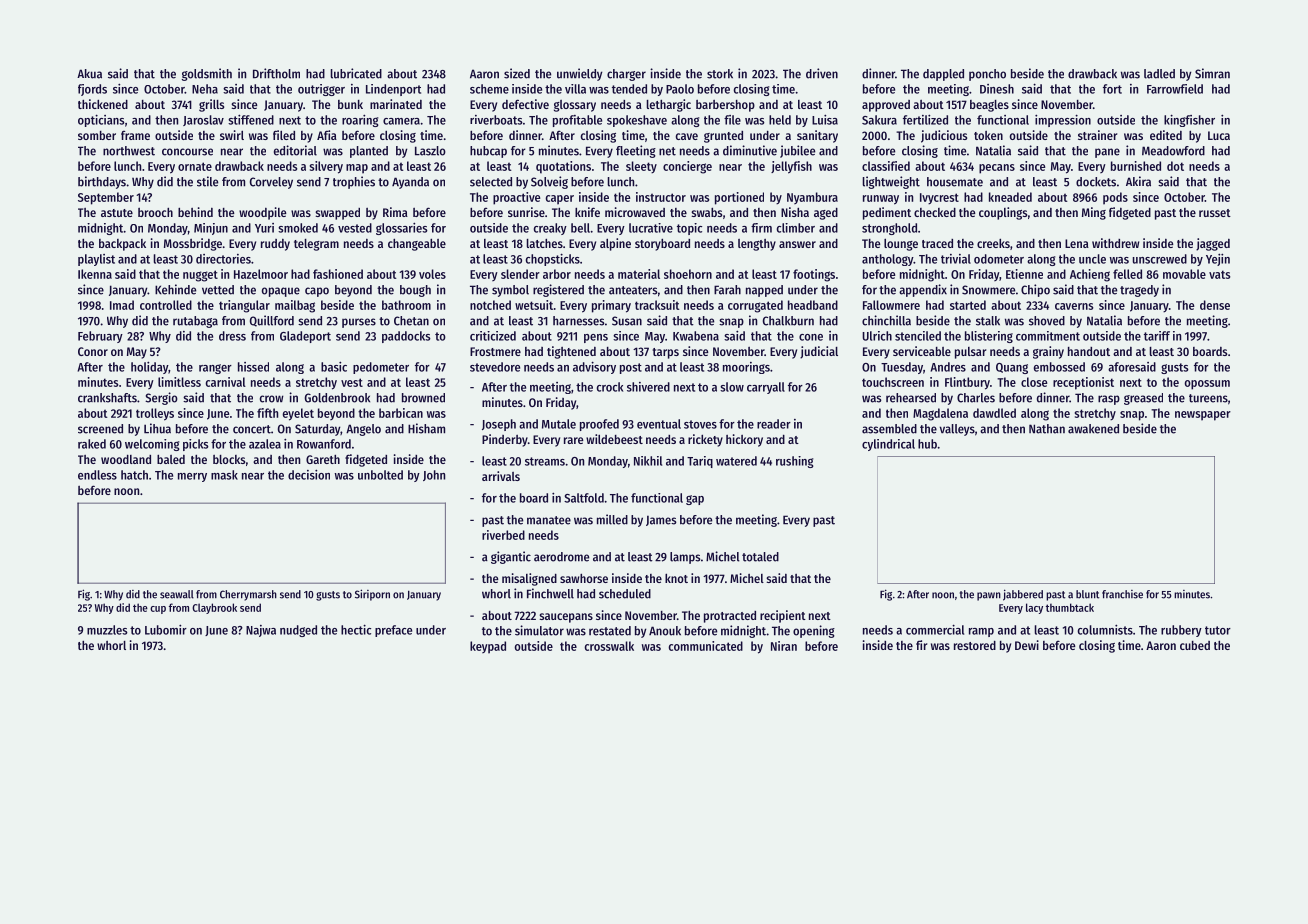 The height and width of the screenshot is (924, 1308). What do you see at coordinates (327, 135) in the screenshot?
I see `Afia` at bounding box center [327, 135].
